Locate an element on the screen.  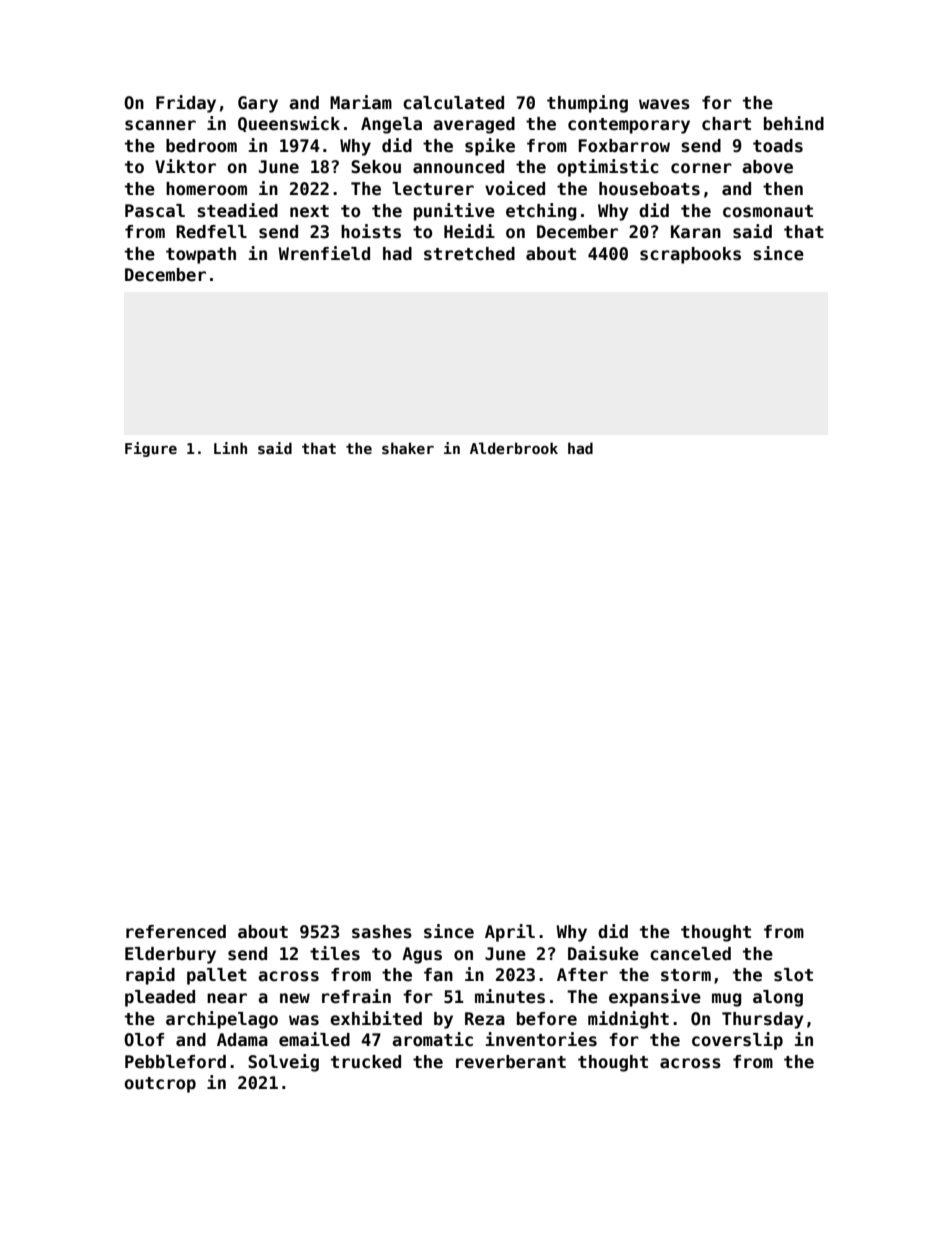
Linh is located at coordinates (230, 448).
